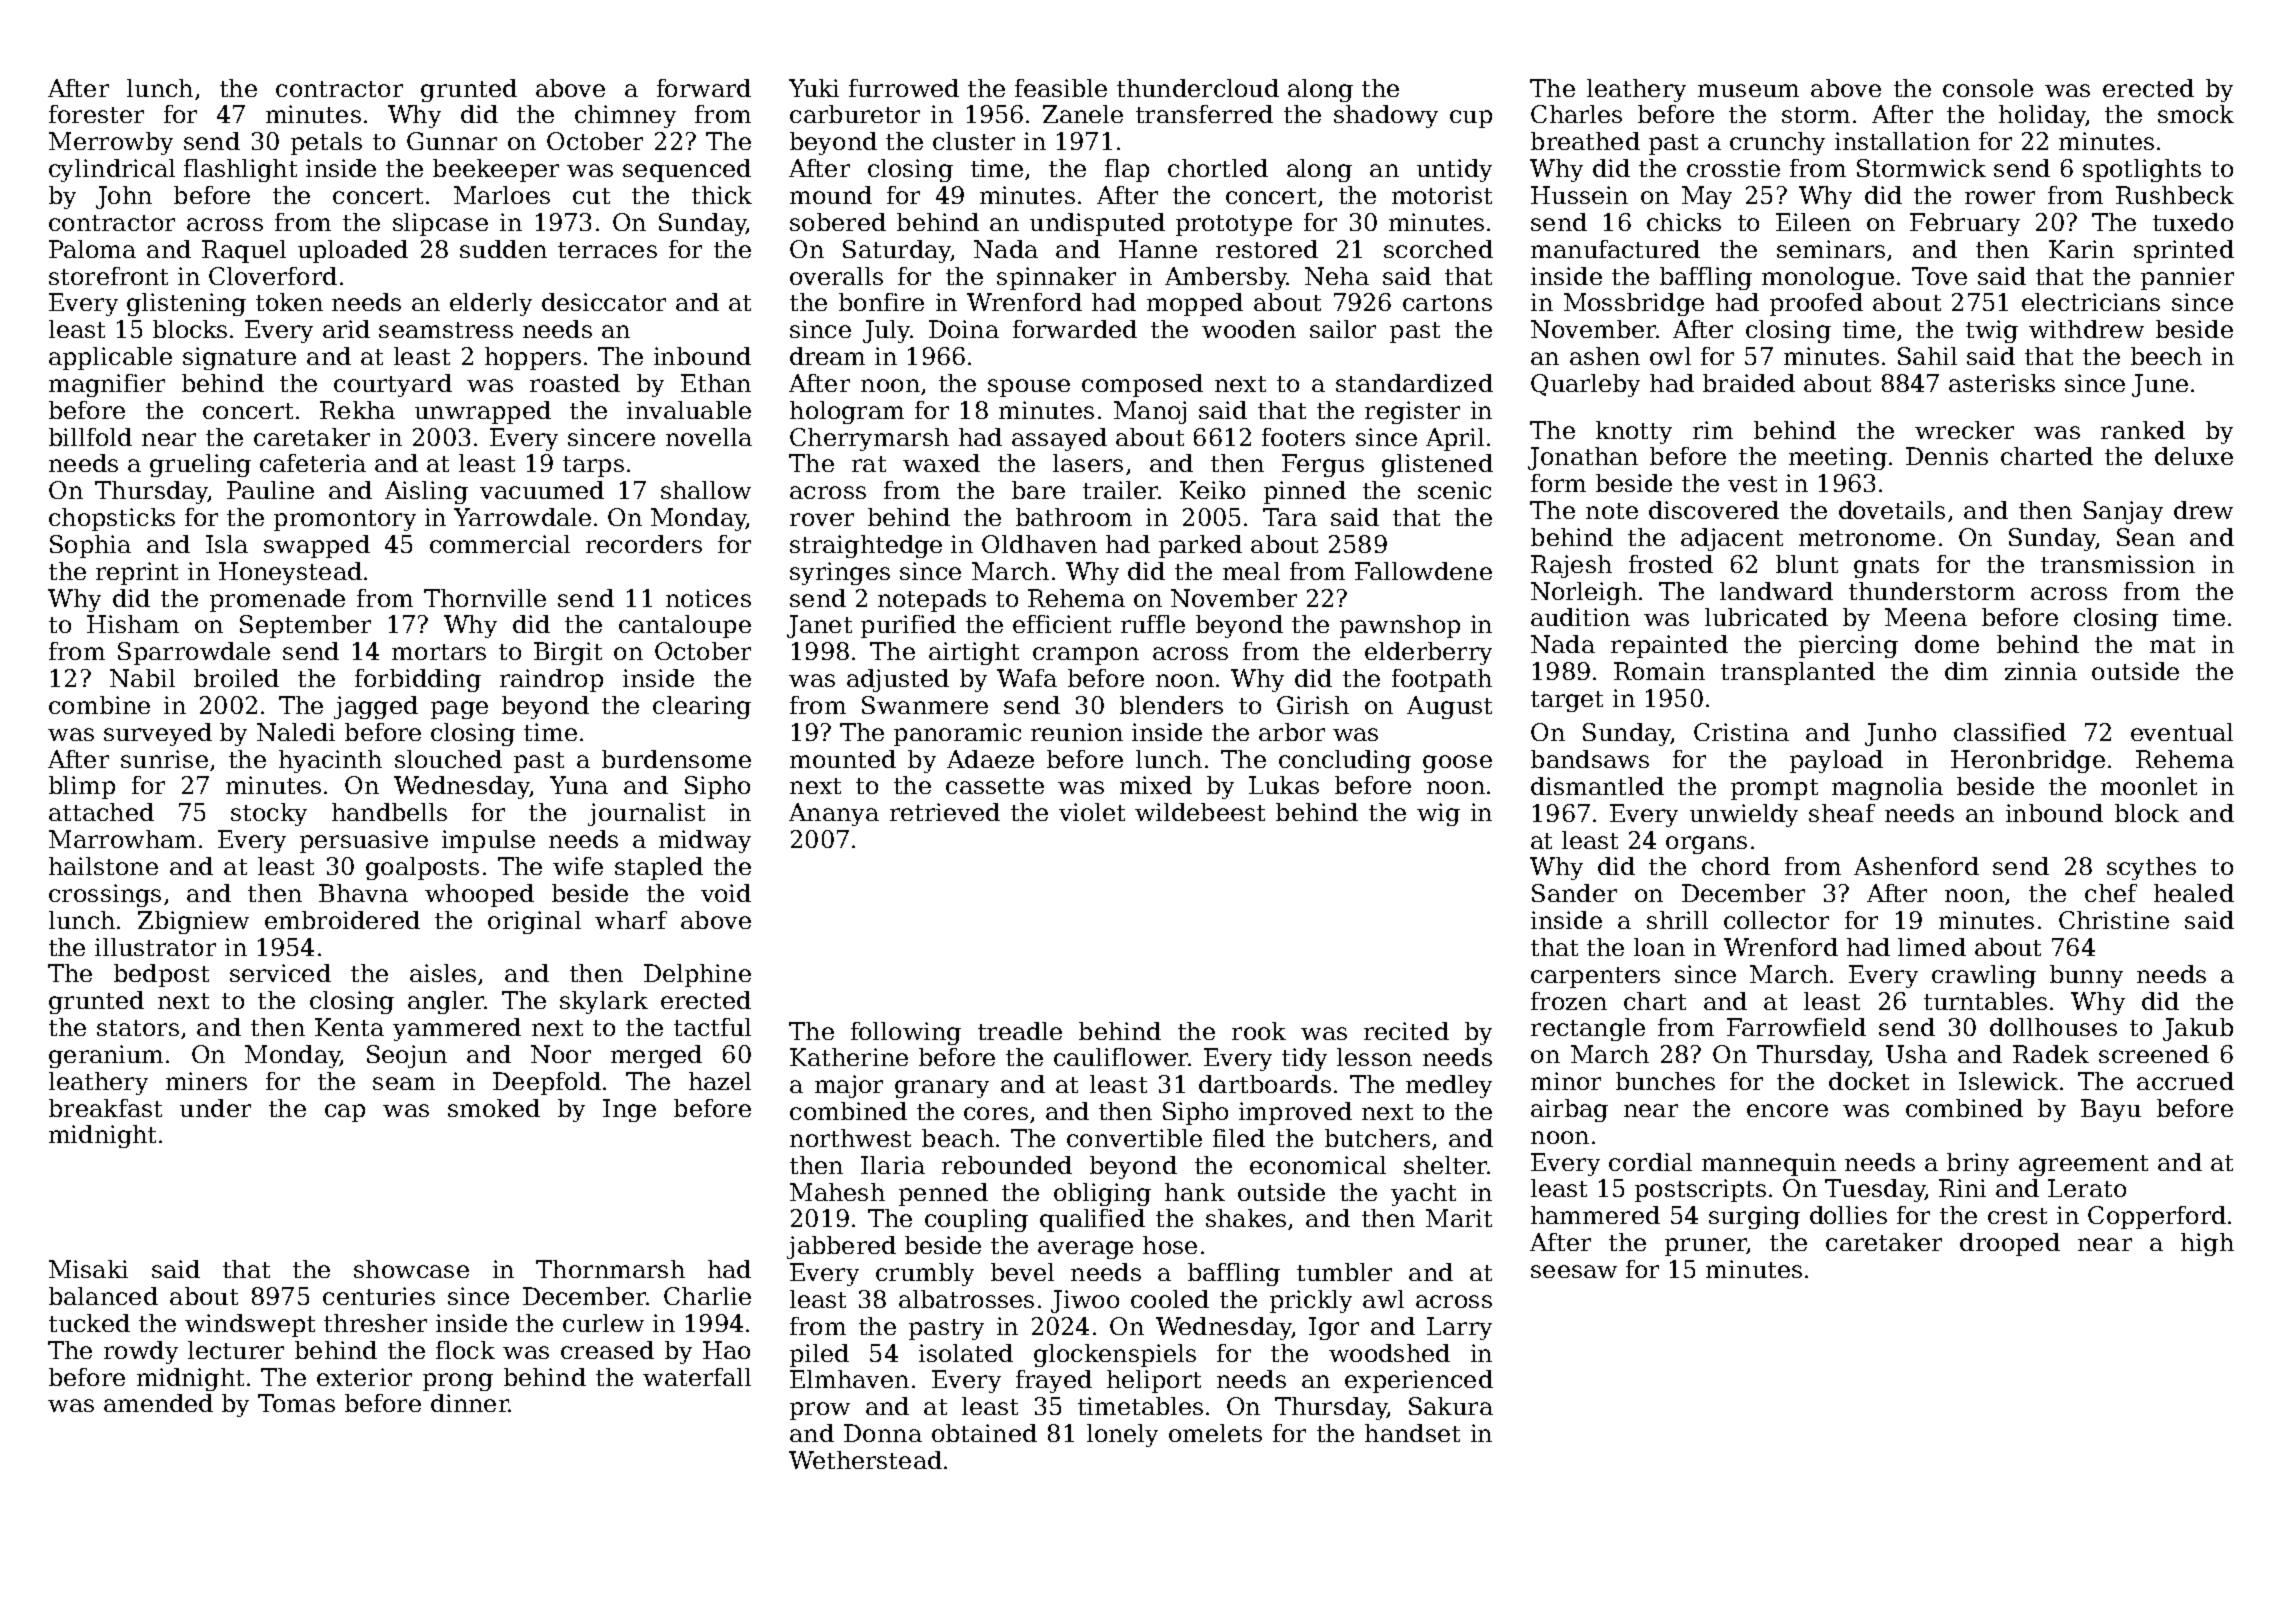  I want to click on installation, so click(1902, 141).
